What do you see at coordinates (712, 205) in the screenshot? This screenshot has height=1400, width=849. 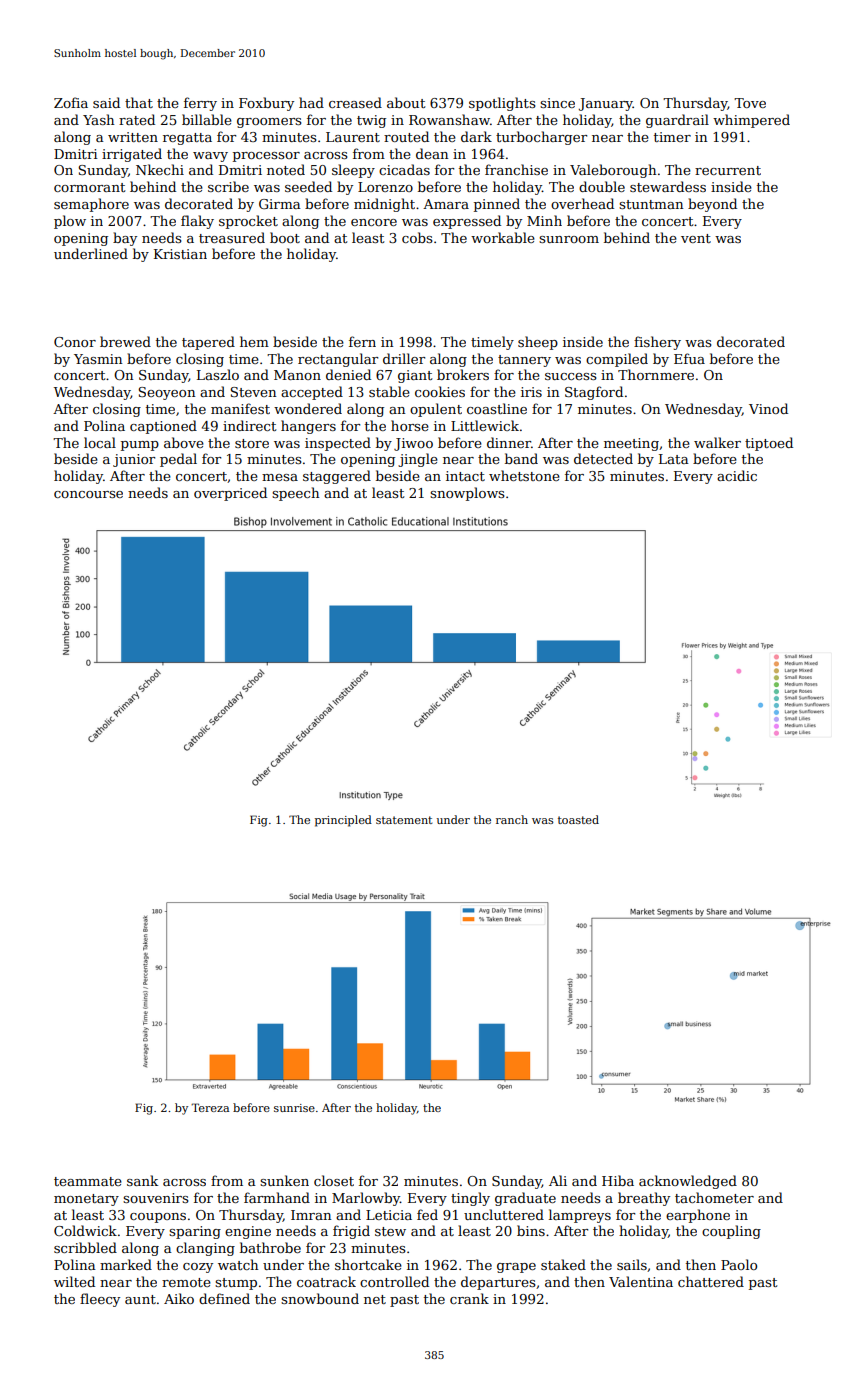 I see `beyond` at bounding box center [712, 205].
